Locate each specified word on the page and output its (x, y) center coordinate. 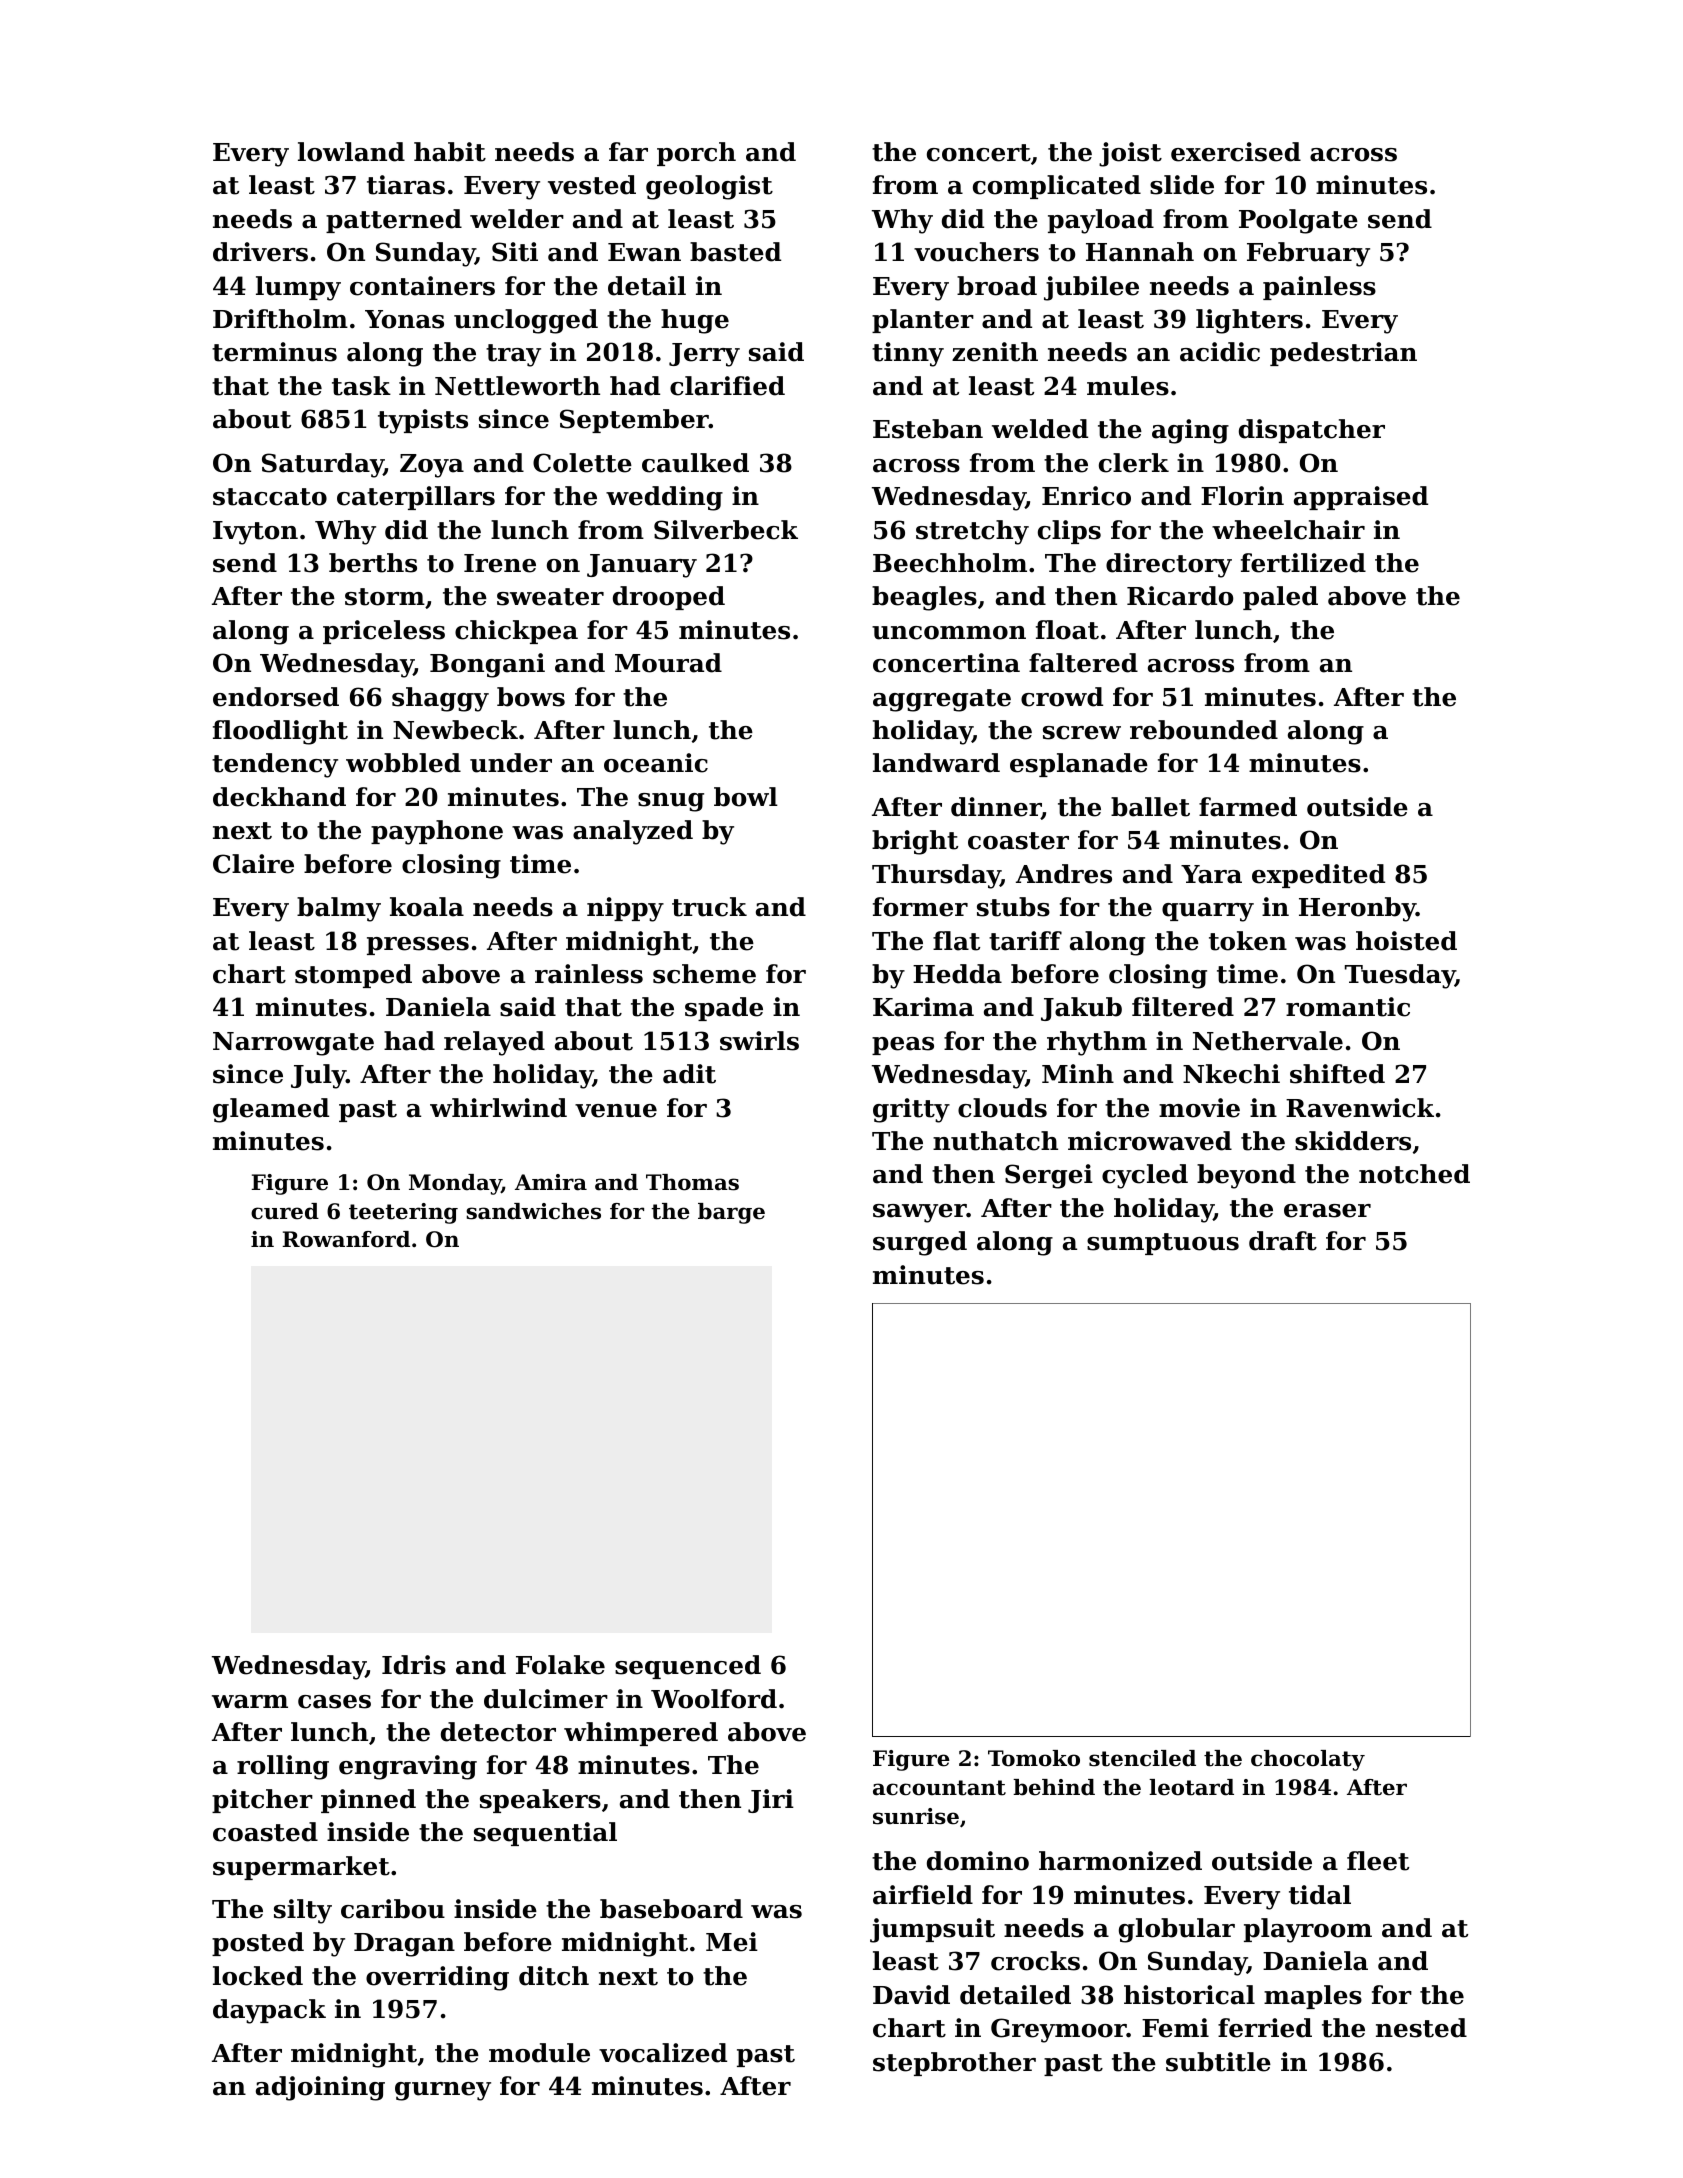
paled (1280, 598)
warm (250, 1702)
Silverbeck (726, 530)
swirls (759, 1041)
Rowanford (346, 1239)
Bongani (487, 665)
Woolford (714, 1699)
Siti (515, 252)
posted (258, 1944)
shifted (1337, 1074)
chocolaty (1308, 1760)
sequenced (688, 1667)
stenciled (1142, 1758)
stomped (353, 976)
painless (1319, 288)
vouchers (976, 252)
